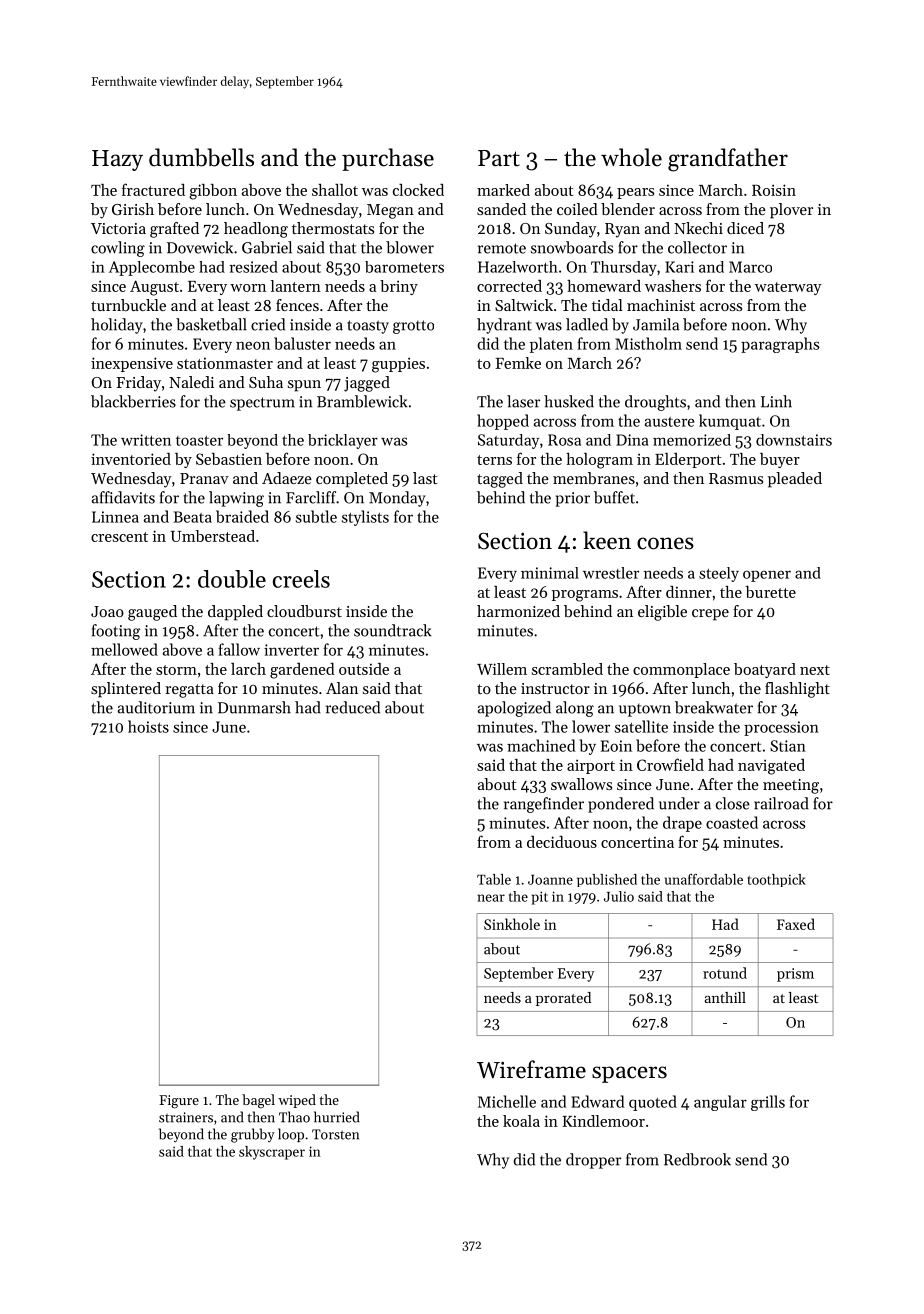 The image size is (924, 1314). I want to click on grandfather, so click(728, 160).
